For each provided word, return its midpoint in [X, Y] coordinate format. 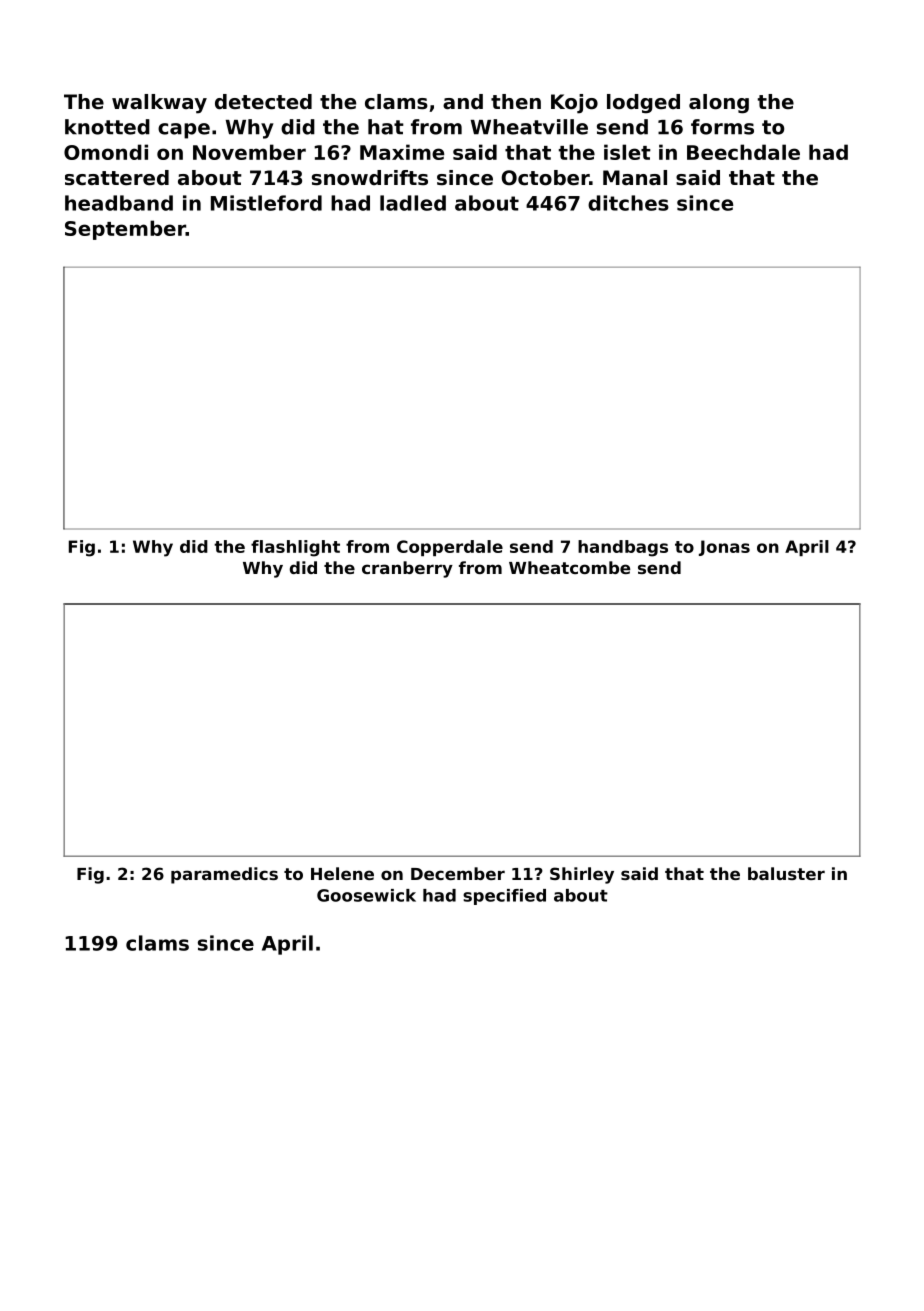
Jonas [724, 548]
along [719, 104]
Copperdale [450, 548]
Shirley [582, 875]
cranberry [407, 569]
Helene [342, 873]
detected [263, 102]
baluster [786, 873]
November [249, 152]
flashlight [295, 548]
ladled [413, 203]
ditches [628, 203]
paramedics [224, 875]
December [458, 873]
